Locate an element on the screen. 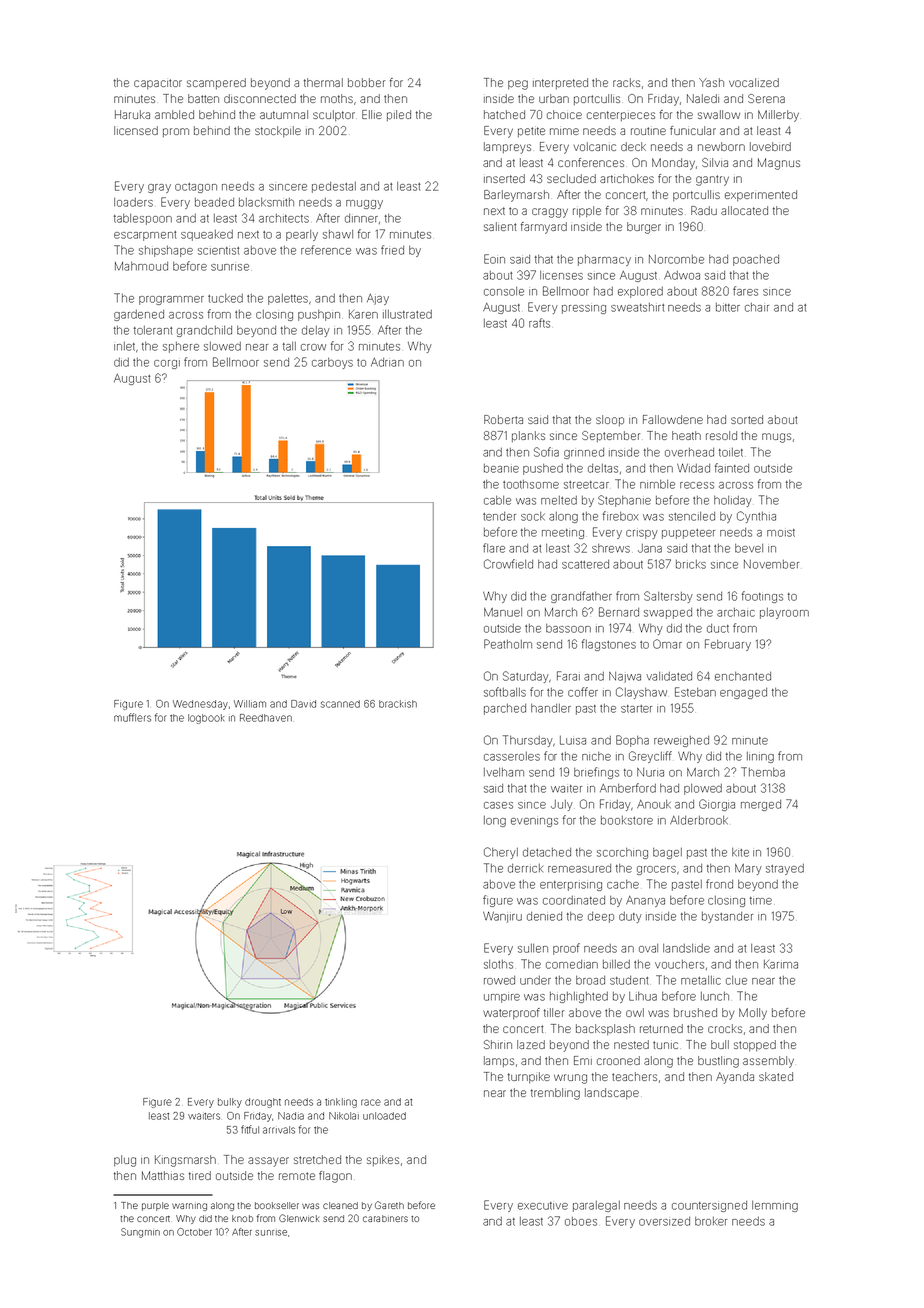 This screenshot has width=924, height=1308. licenses is located at coordinates (561, 275).
